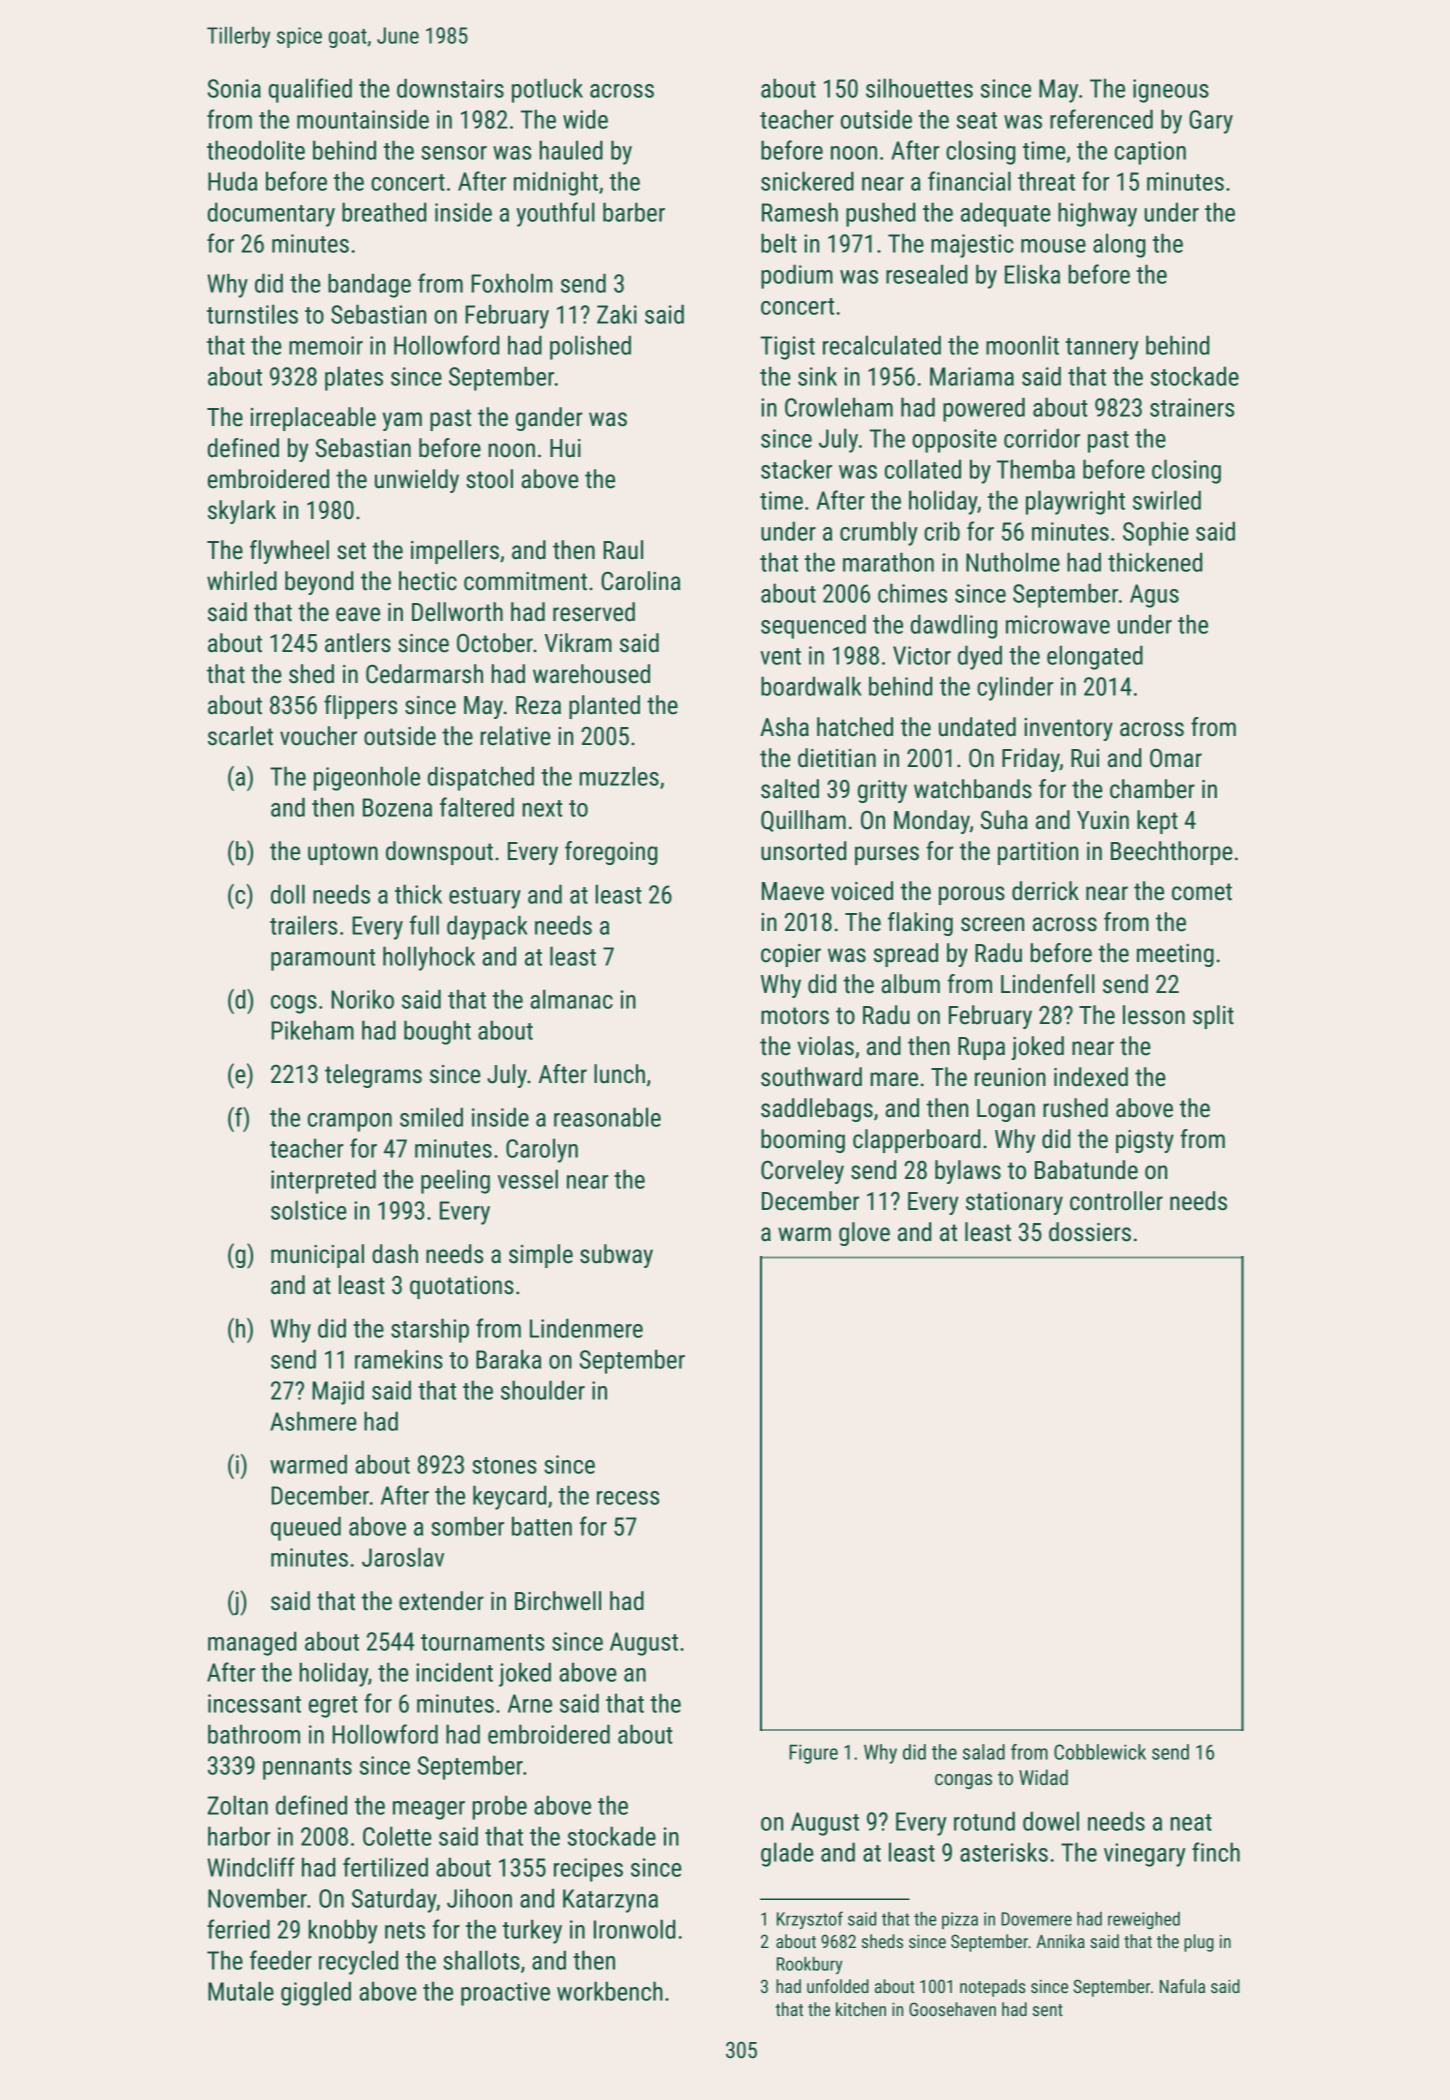  Describe the element at coordinates (1116, 1201) in the screenshot. I see `controller` at that location.
